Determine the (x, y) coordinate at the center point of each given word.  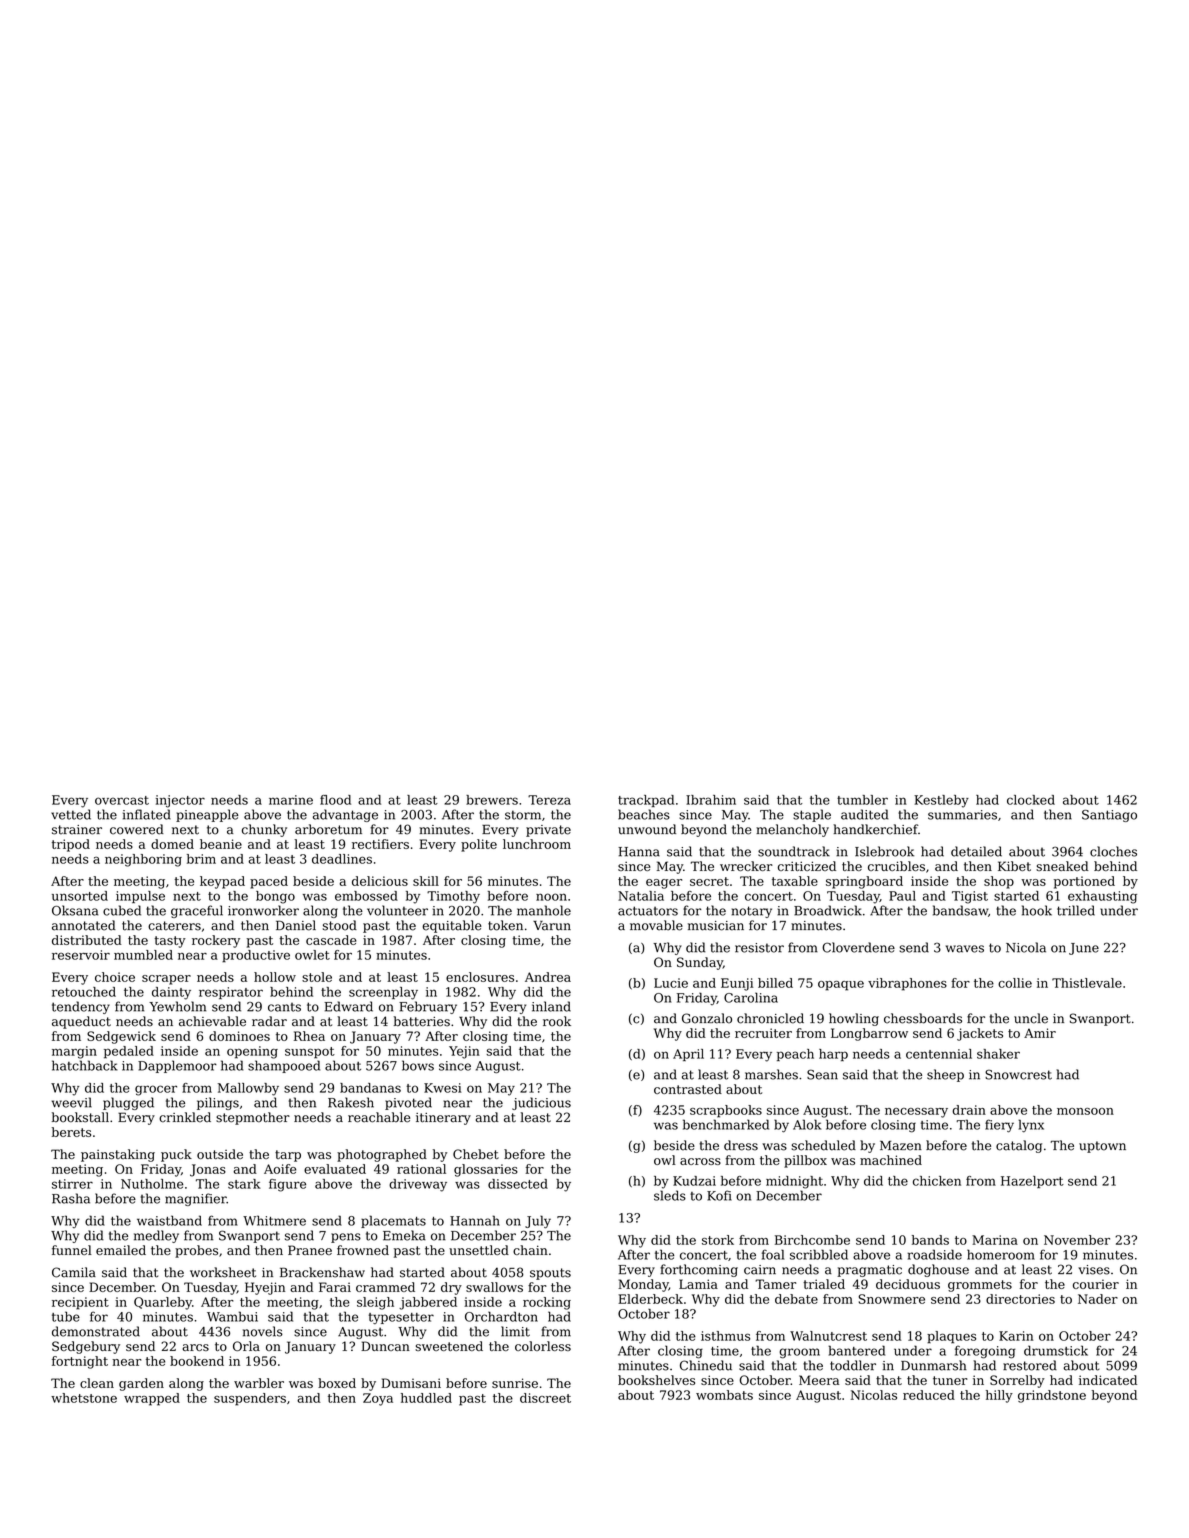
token (505, 925)
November (1077, 1240)
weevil (72, 1102)
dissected (518, 1184)
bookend (197, 1361)
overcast (122, 800)
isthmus (725, 1336)
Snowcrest (1018, 1074)
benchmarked (726, 1124)
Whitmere (274, 1220)
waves (965, 949)
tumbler (862, 800)
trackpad (646, 801)
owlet (312, 955)
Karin (1016, 1336)
